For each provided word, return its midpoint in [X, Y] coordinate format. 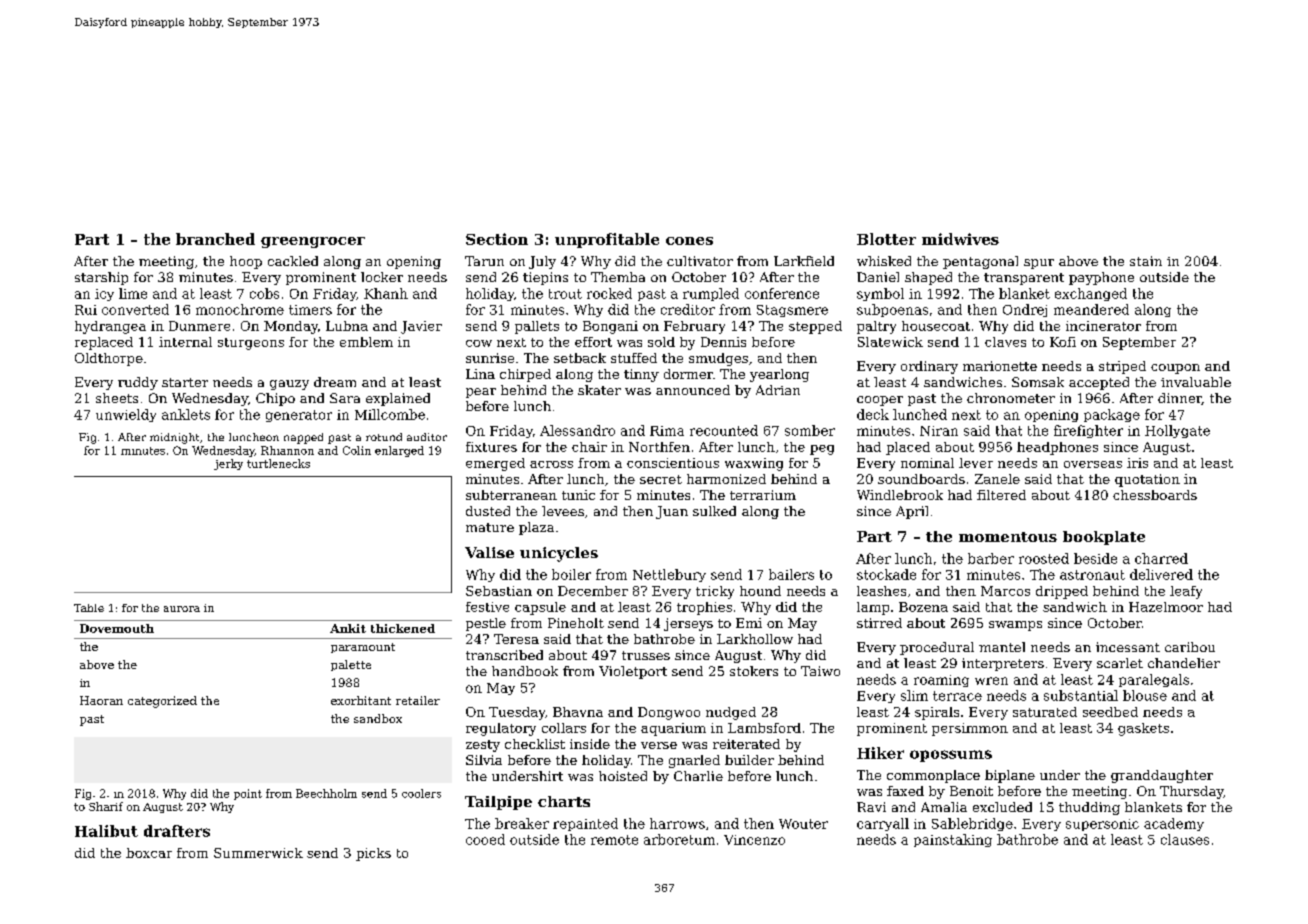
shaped [928, 278]
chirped [525, 375]
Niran [939, 431]
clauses [1185, 839]
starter [185, 382]
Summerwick [258, 853]
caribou [1190, 647]
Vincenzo [754, 840]
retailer [418, 700]
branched [215, 239]
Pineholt [576, 623]
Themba [618, 277]
